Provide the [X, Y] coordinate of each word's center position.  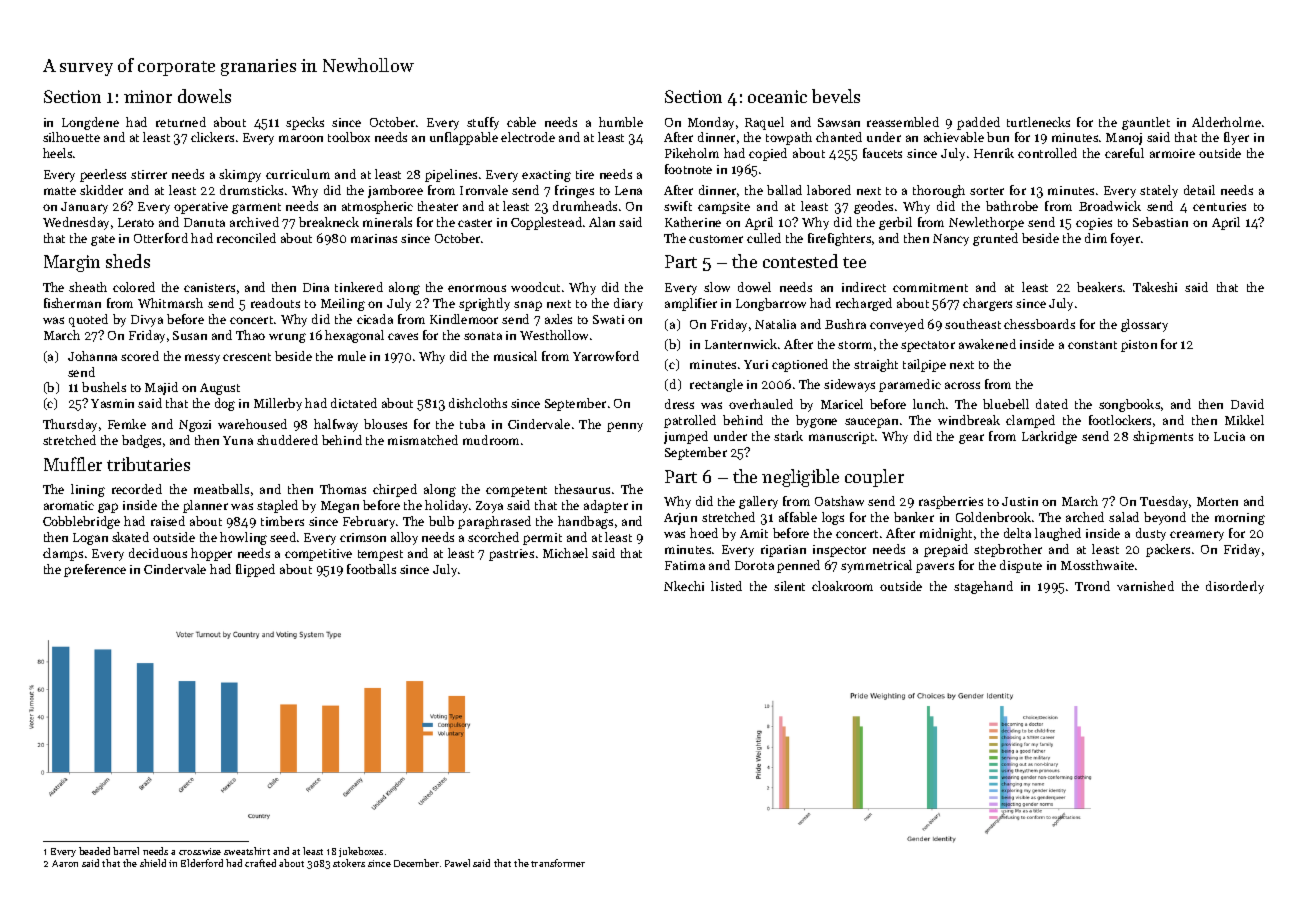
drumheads [585, 206]
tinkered [359, 287]
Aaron [65, 863]
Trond [1092, 586]
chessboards [1039, 324]
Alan [602, 222]
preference [95, 570]
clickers [212, 137]
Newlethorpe [986, 223]
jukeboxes [361, 852]
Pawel [457, 863]
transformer [558, 863]
